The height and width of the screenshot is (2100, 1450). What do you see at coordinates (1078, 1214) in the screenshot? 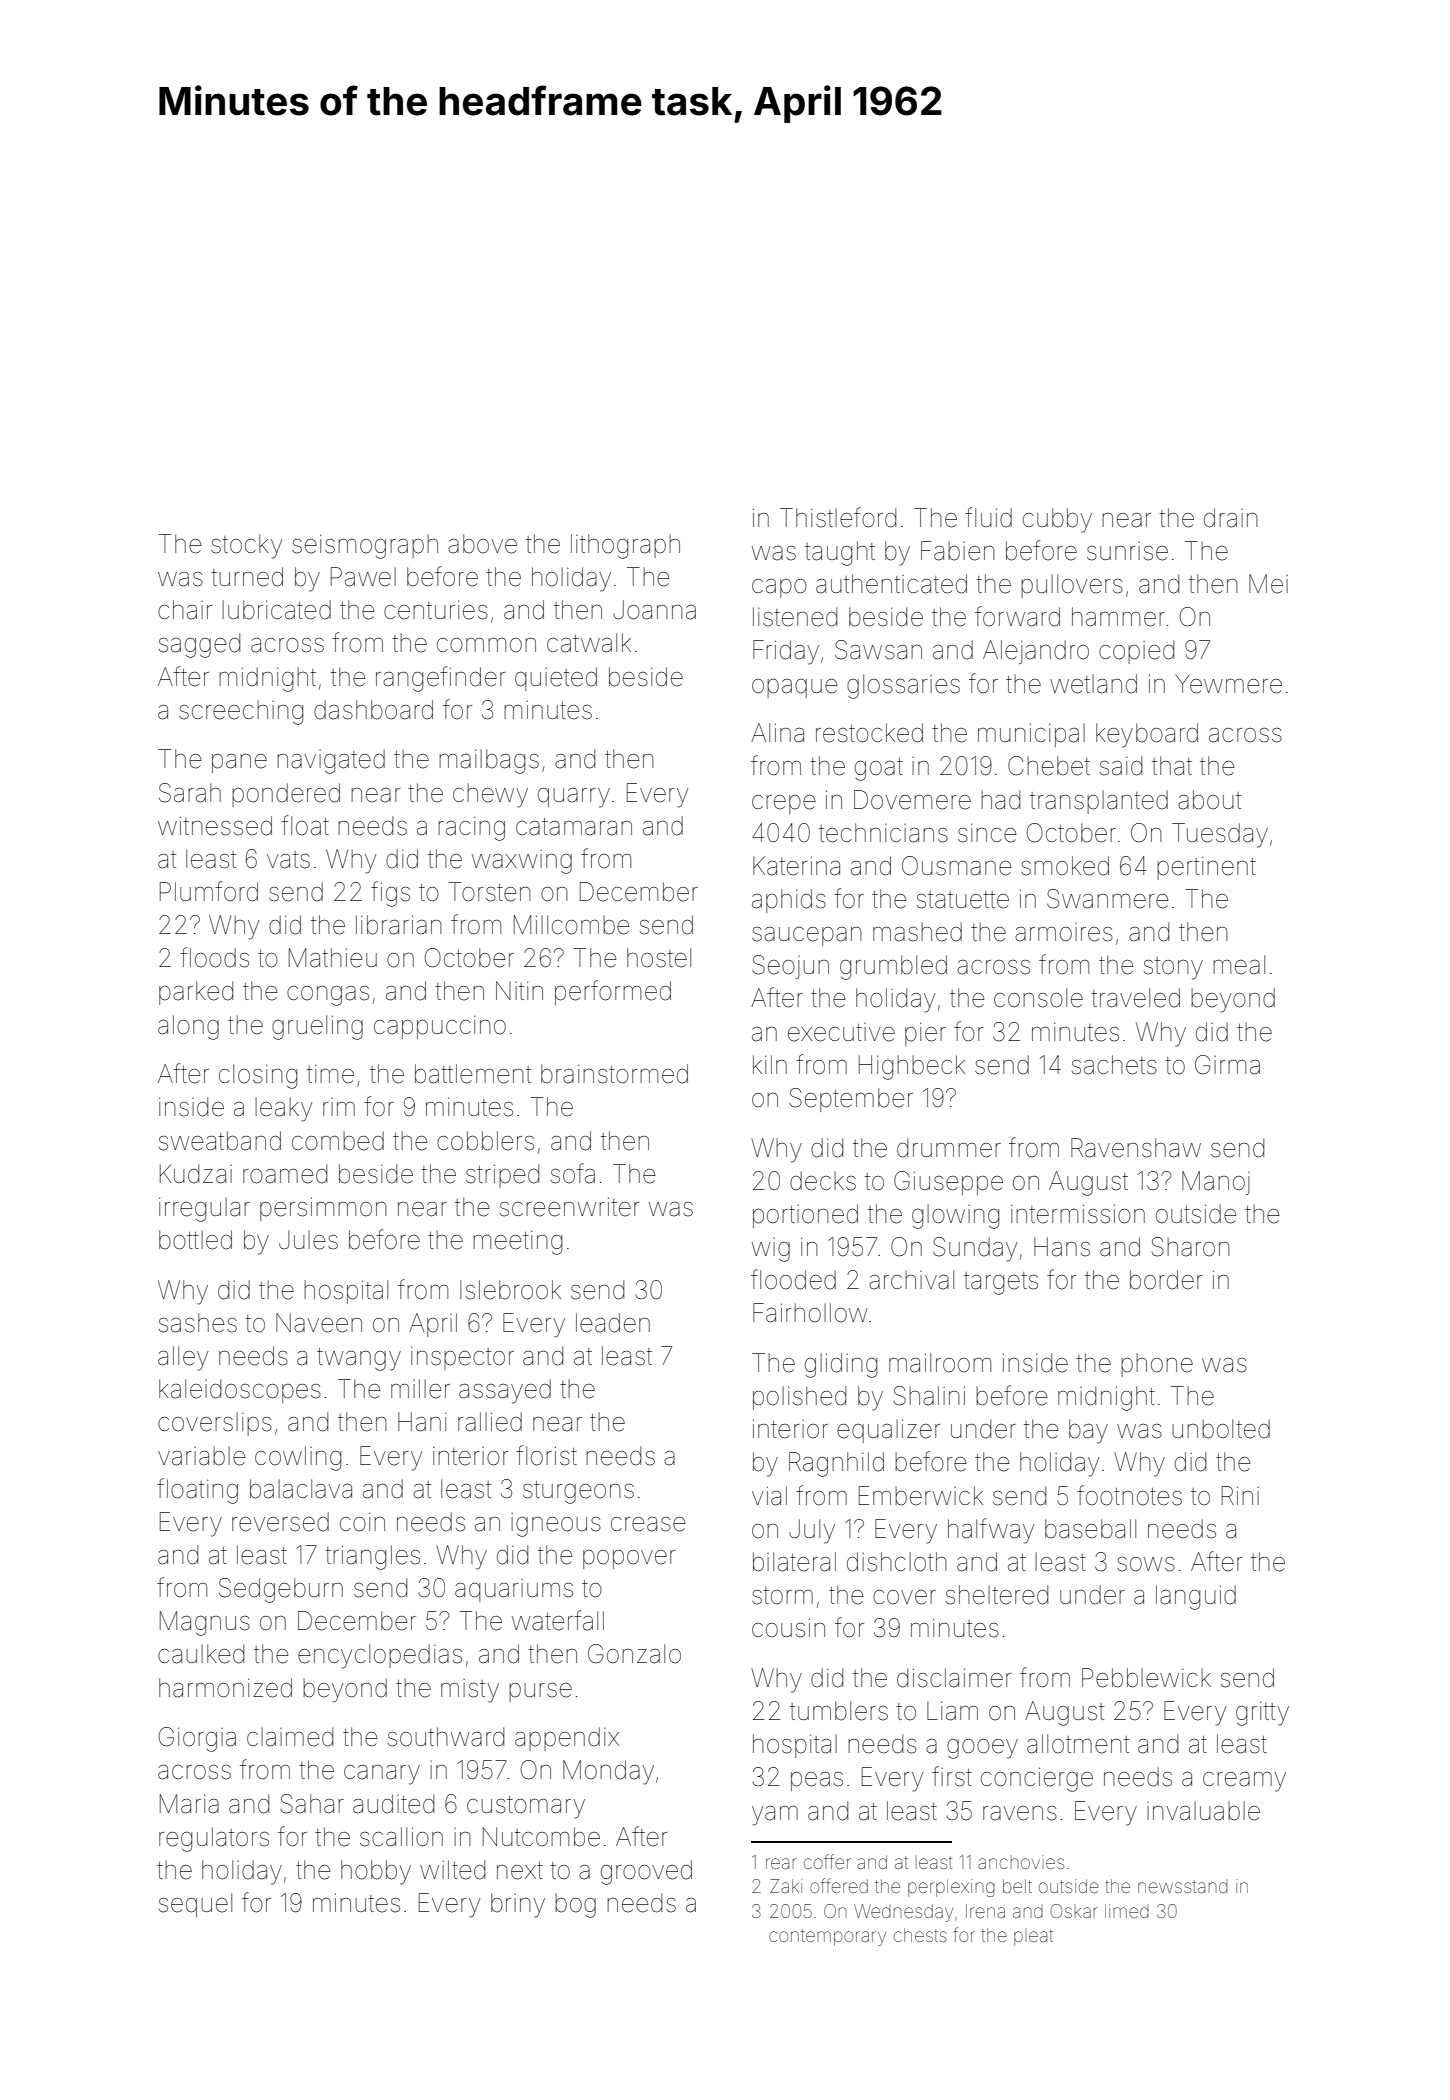
I see `intermission` at bounding box center [1078, 1214].
